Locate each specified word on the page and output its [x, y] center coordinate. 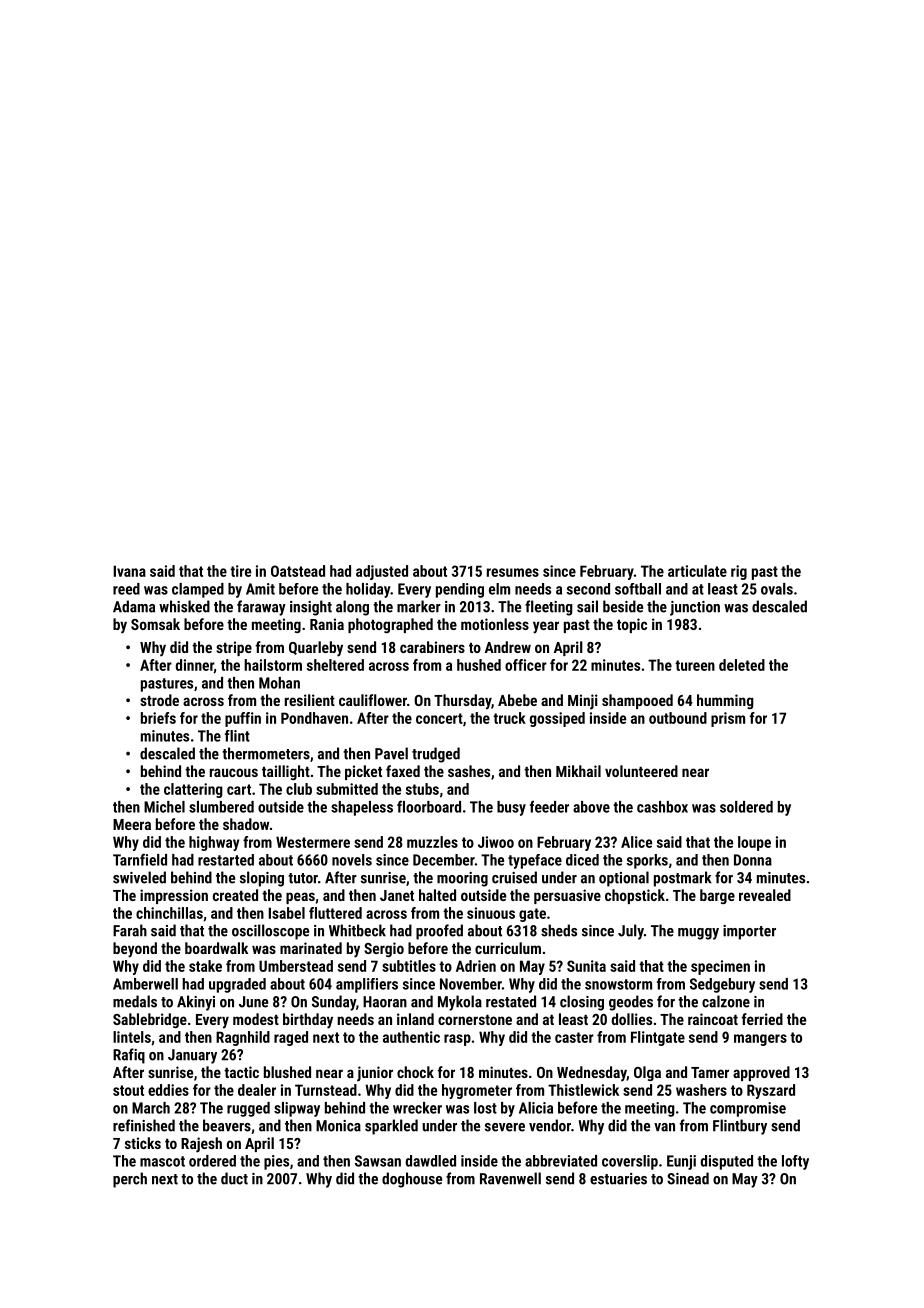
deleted [742, 665]
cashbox [662, 807]
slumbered [221, 807]
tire [240, 571]
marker [419, 606]
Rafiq [129, 1056]
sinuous [491, 913]
